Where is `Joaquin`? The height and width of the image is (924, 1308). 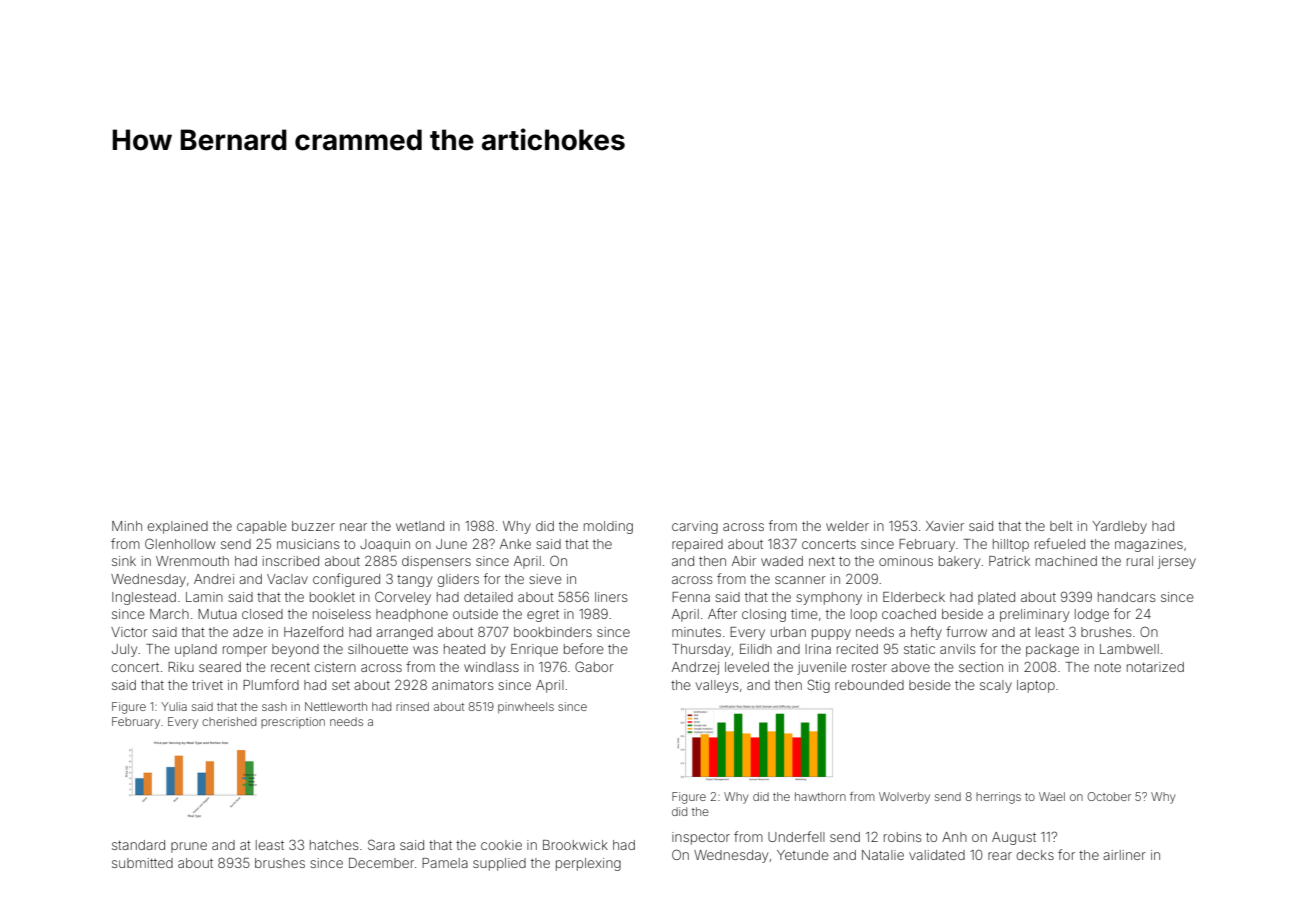
Joaquin is located at coordinates (385, 545).
